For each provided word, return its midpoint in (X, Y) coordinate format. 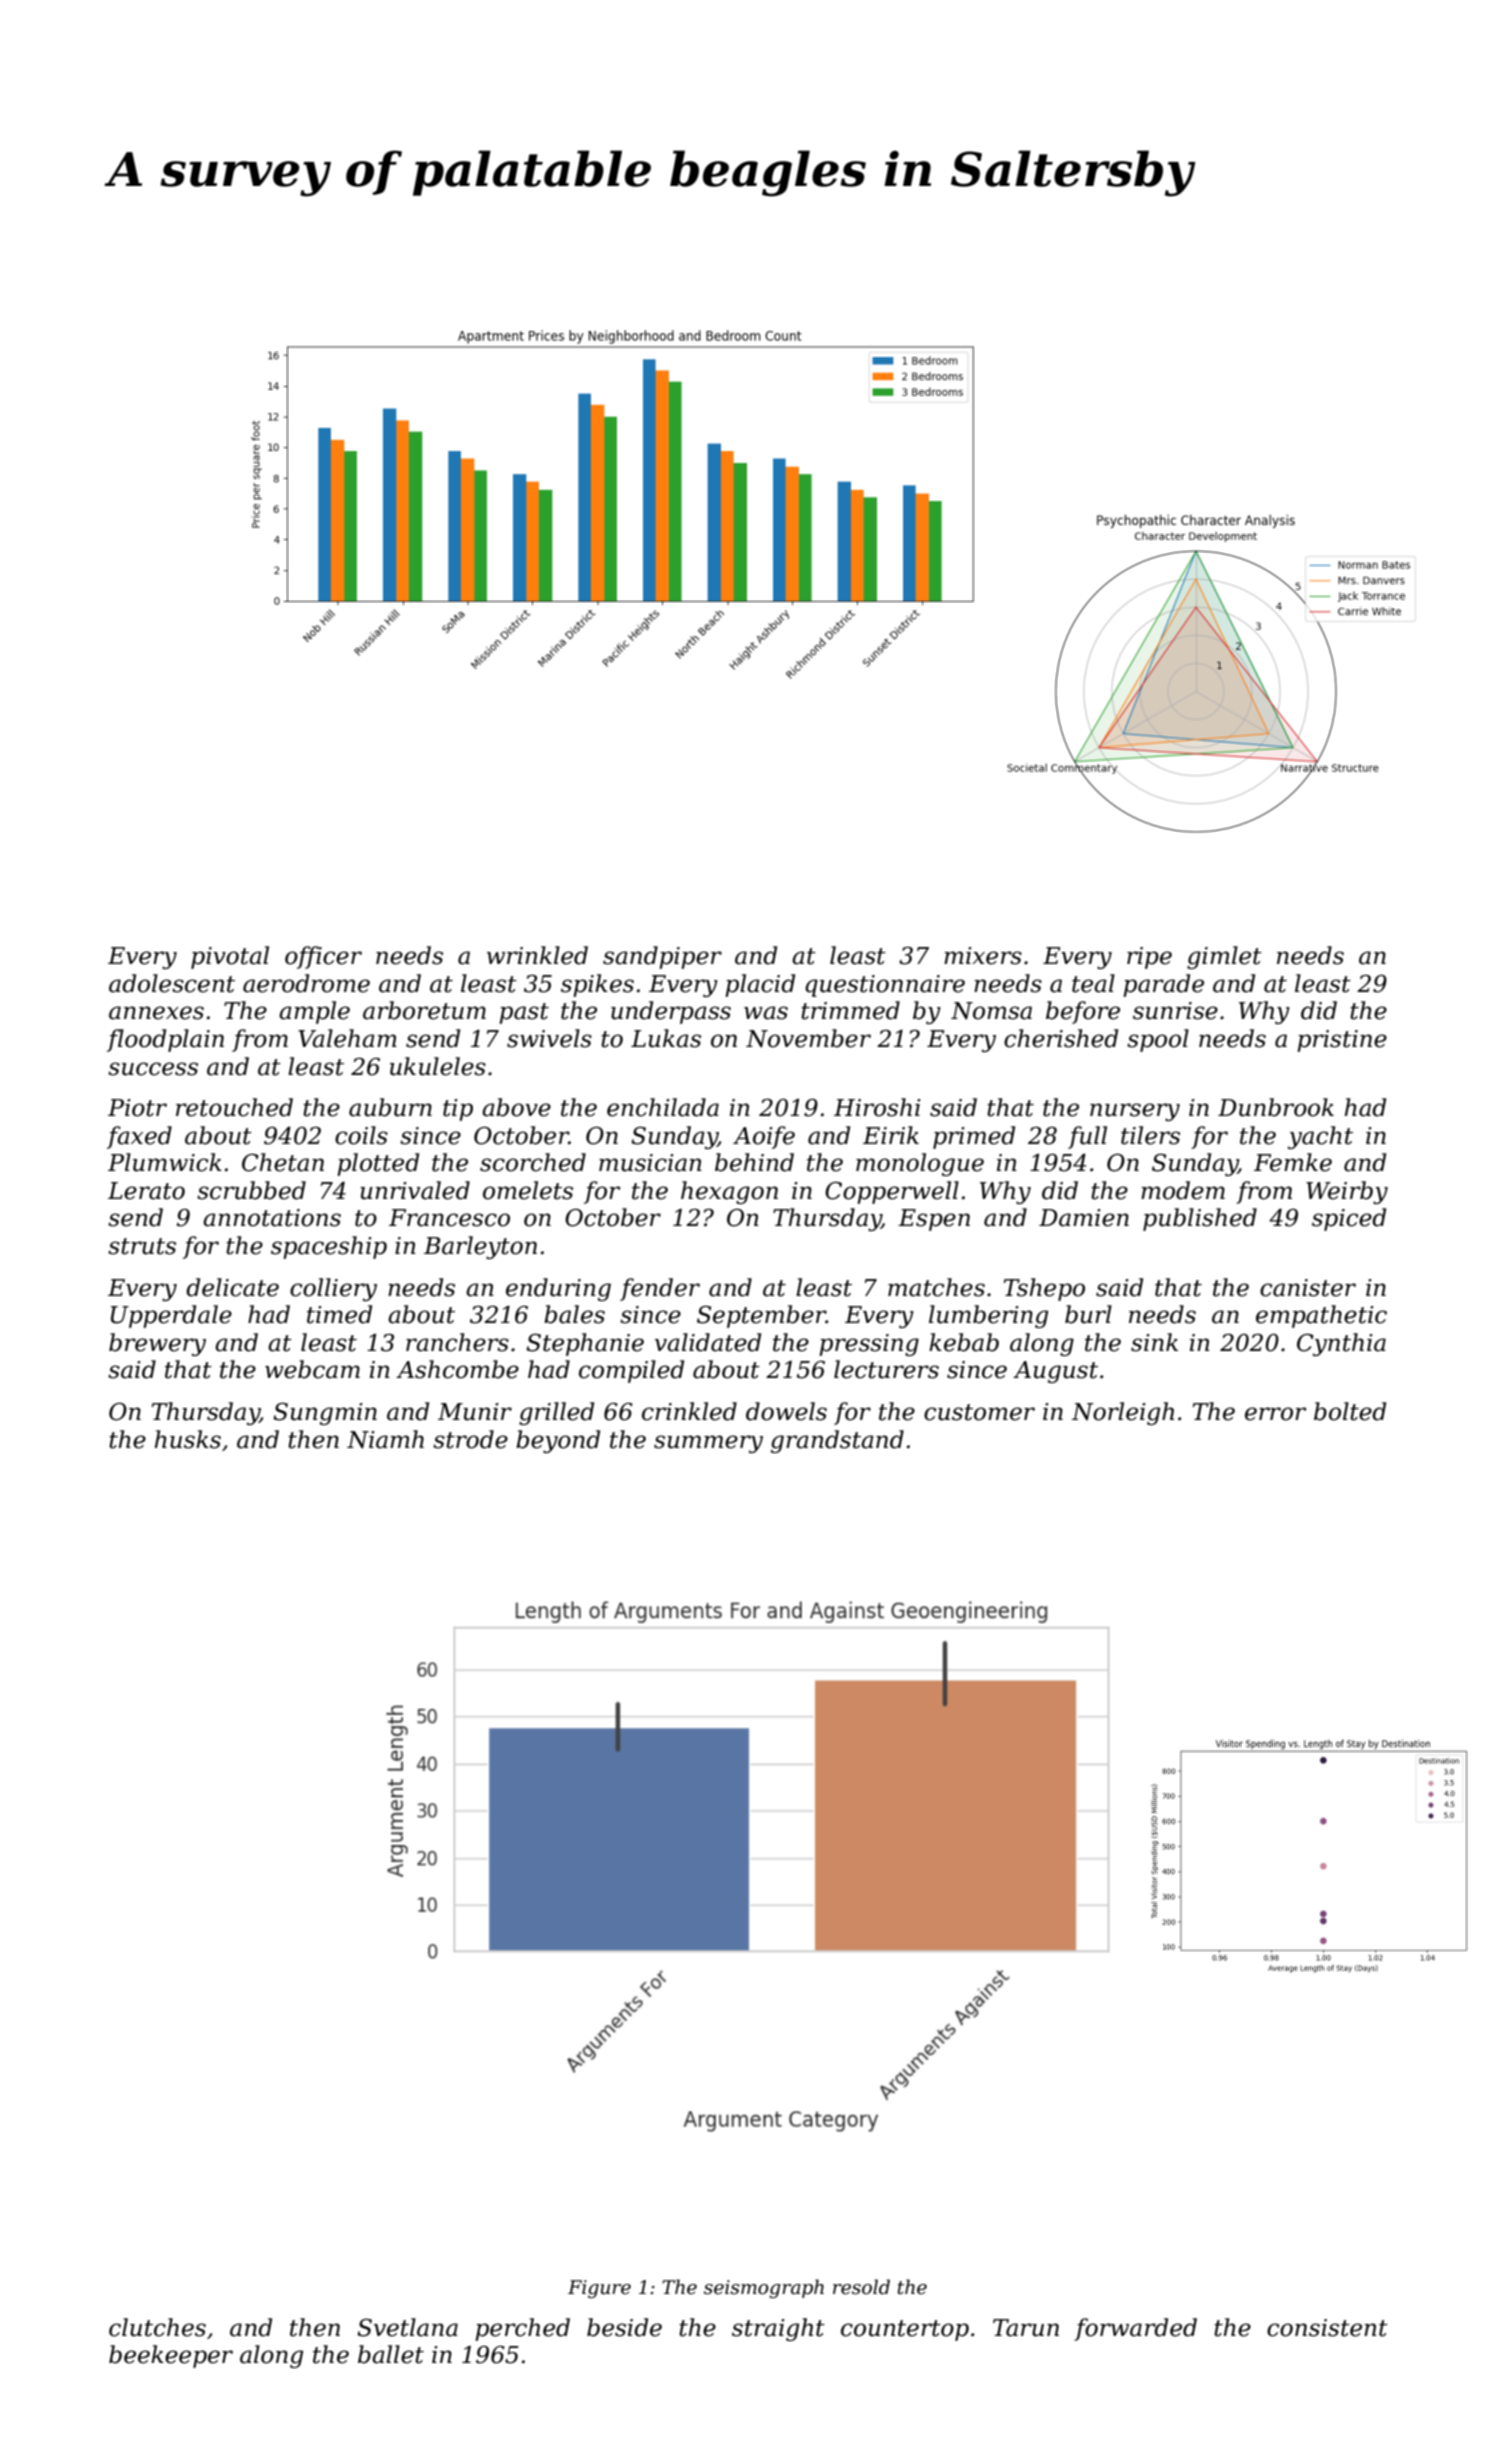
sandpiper (662, 957)
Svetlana (407, 2327)
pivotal (230, 957)
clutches (157, 2327)
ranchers (457, 1342)
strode (470, 1439)
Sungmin (325, 1414)
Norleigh (1123, 1413)
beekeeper (171, 2356)
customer (979, 1412)
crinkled (689, 1411)
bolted (1350, 1411)
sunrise (1175, 1011)
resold (861, 2287)
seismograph (764, 2288)
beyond (558, 1441)
